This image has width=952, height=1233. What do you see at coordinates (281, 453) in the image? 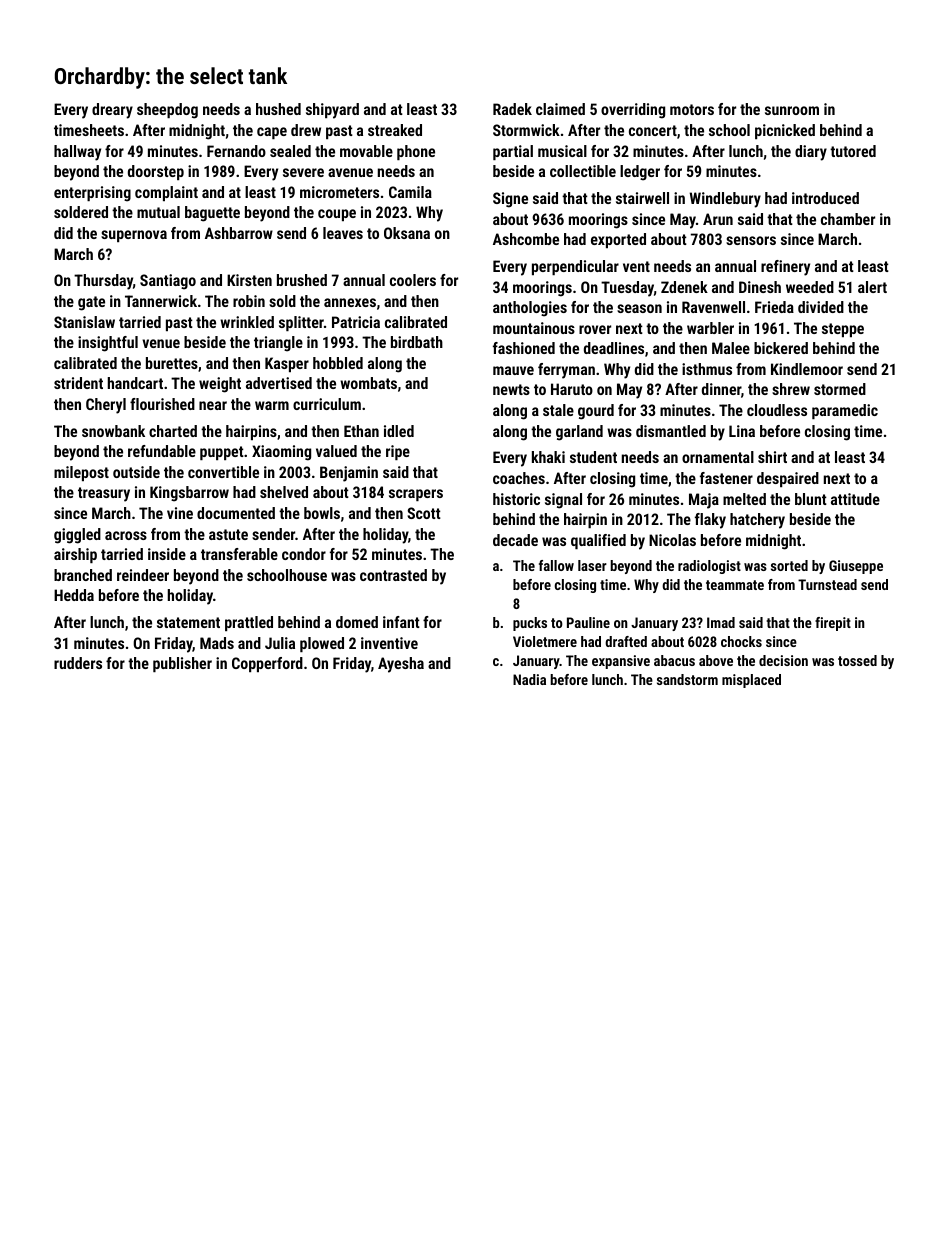
I see `Xiaoming` at bounding box center [281, 453].
